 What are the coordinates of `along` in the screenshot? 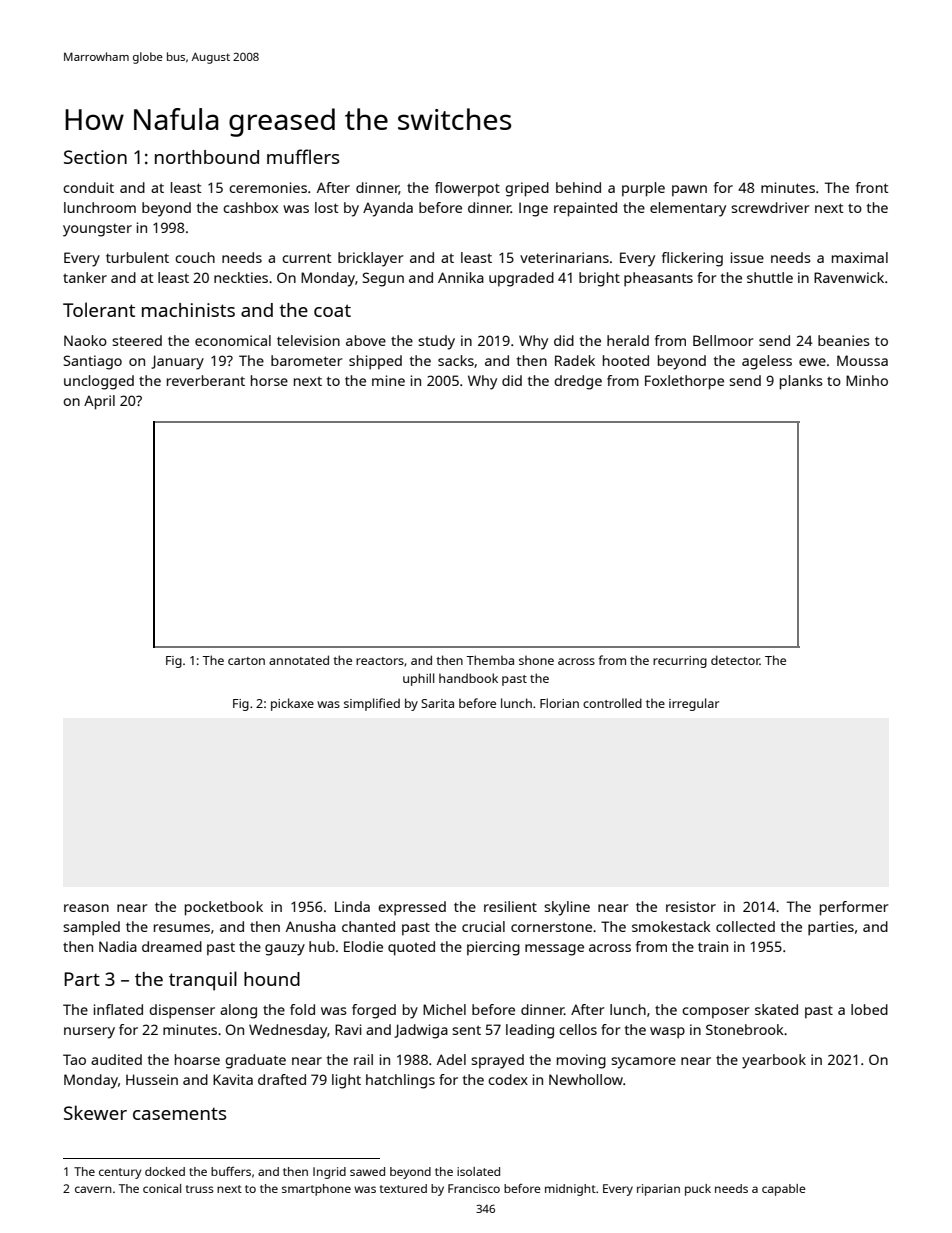 It's located at (238, 1011).
